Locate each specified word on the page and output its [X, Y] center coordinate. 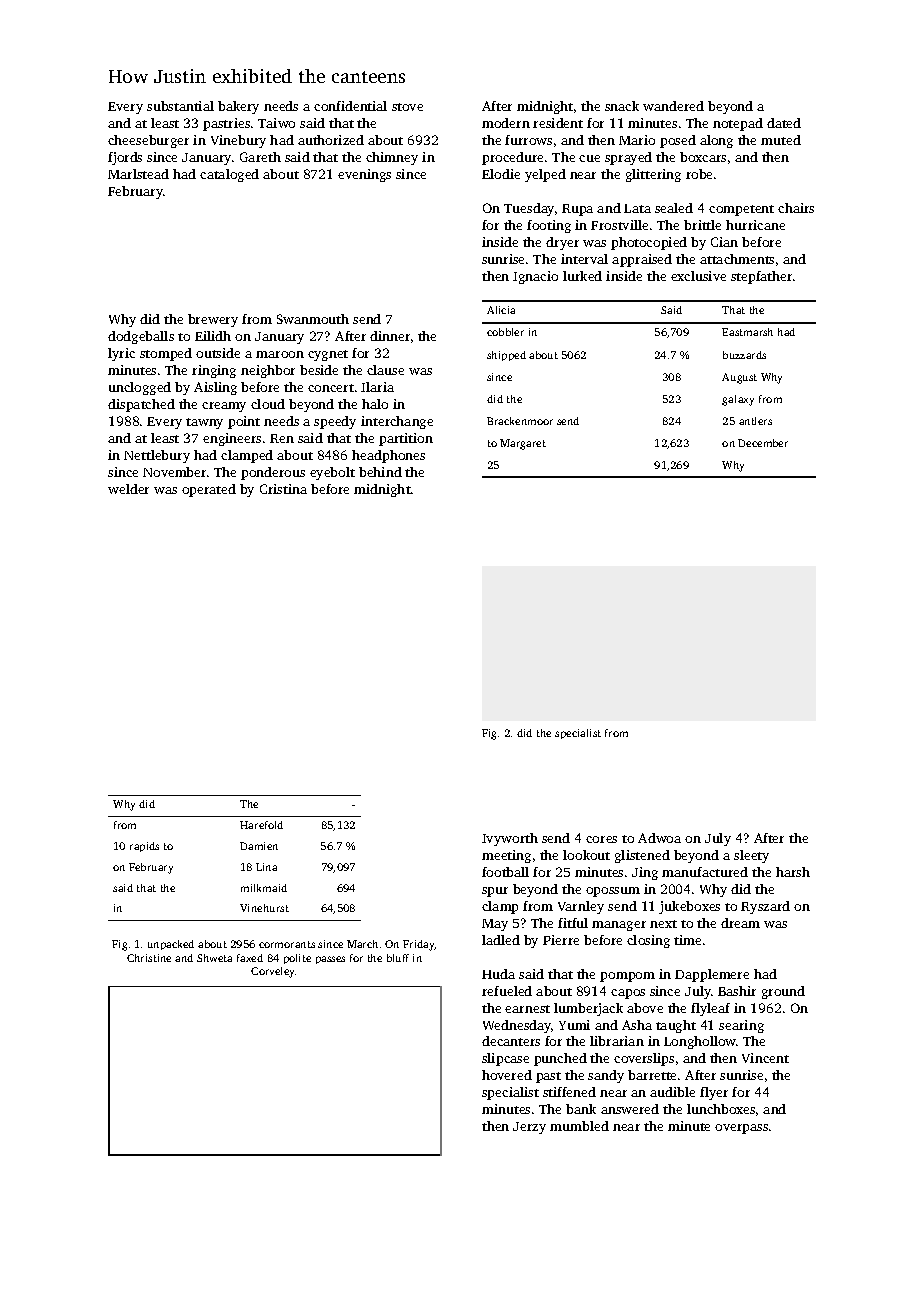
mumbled [579, 1126]
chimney [392, 158]
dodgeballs [141, 337]
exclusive [698, 276]
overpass [741, 1129]
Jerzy [529, 1128]
